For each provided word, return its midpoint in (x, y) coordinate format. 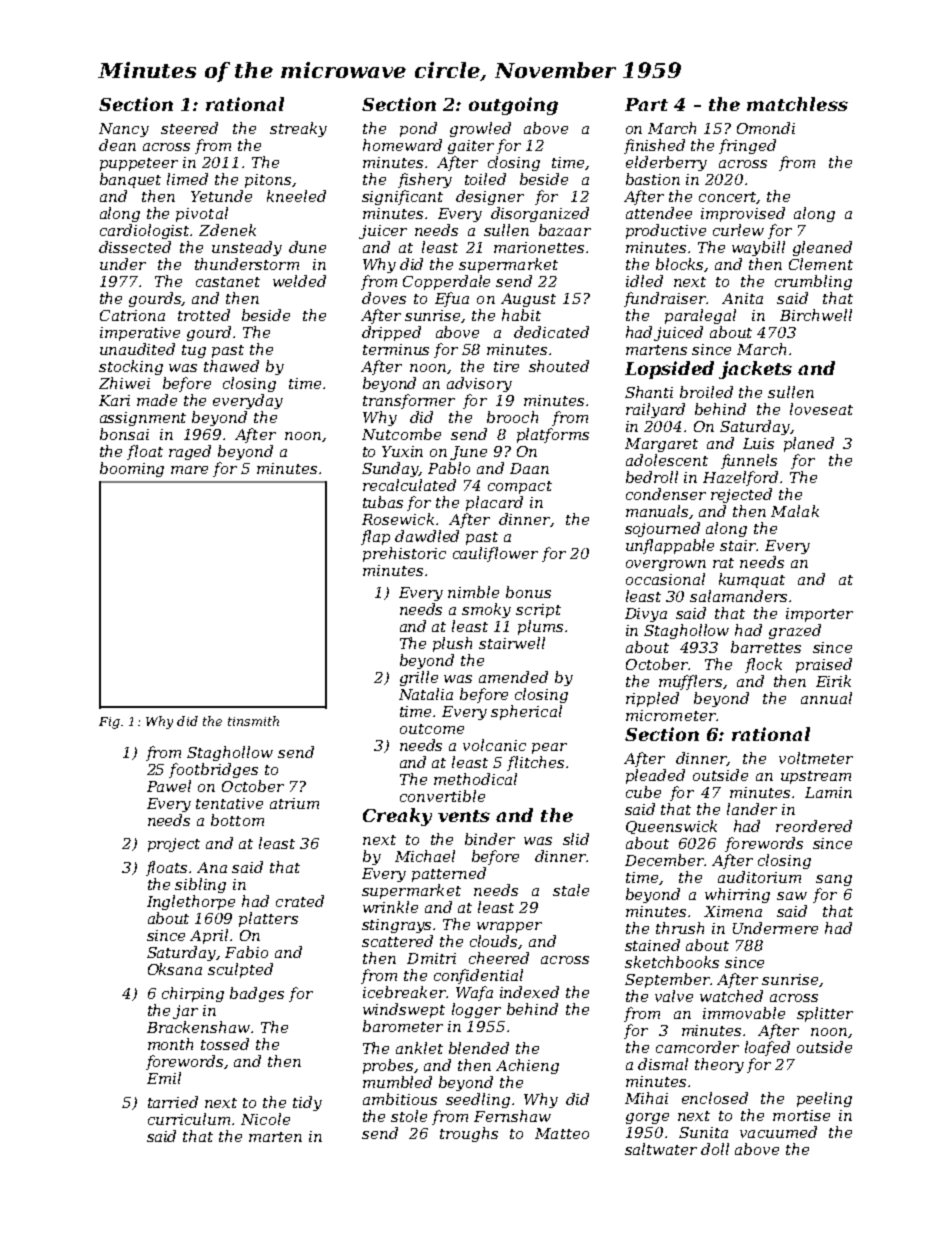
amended (513, 677)
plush (452, 644)
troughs (469, 1134)
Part (646, 104)
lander (752, 809)
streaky (298, 129)
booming (132, 469)
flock (763, 665)
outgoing (513, 106)
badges (257, 994)
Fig (109, 723)
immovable (744, 1013)
